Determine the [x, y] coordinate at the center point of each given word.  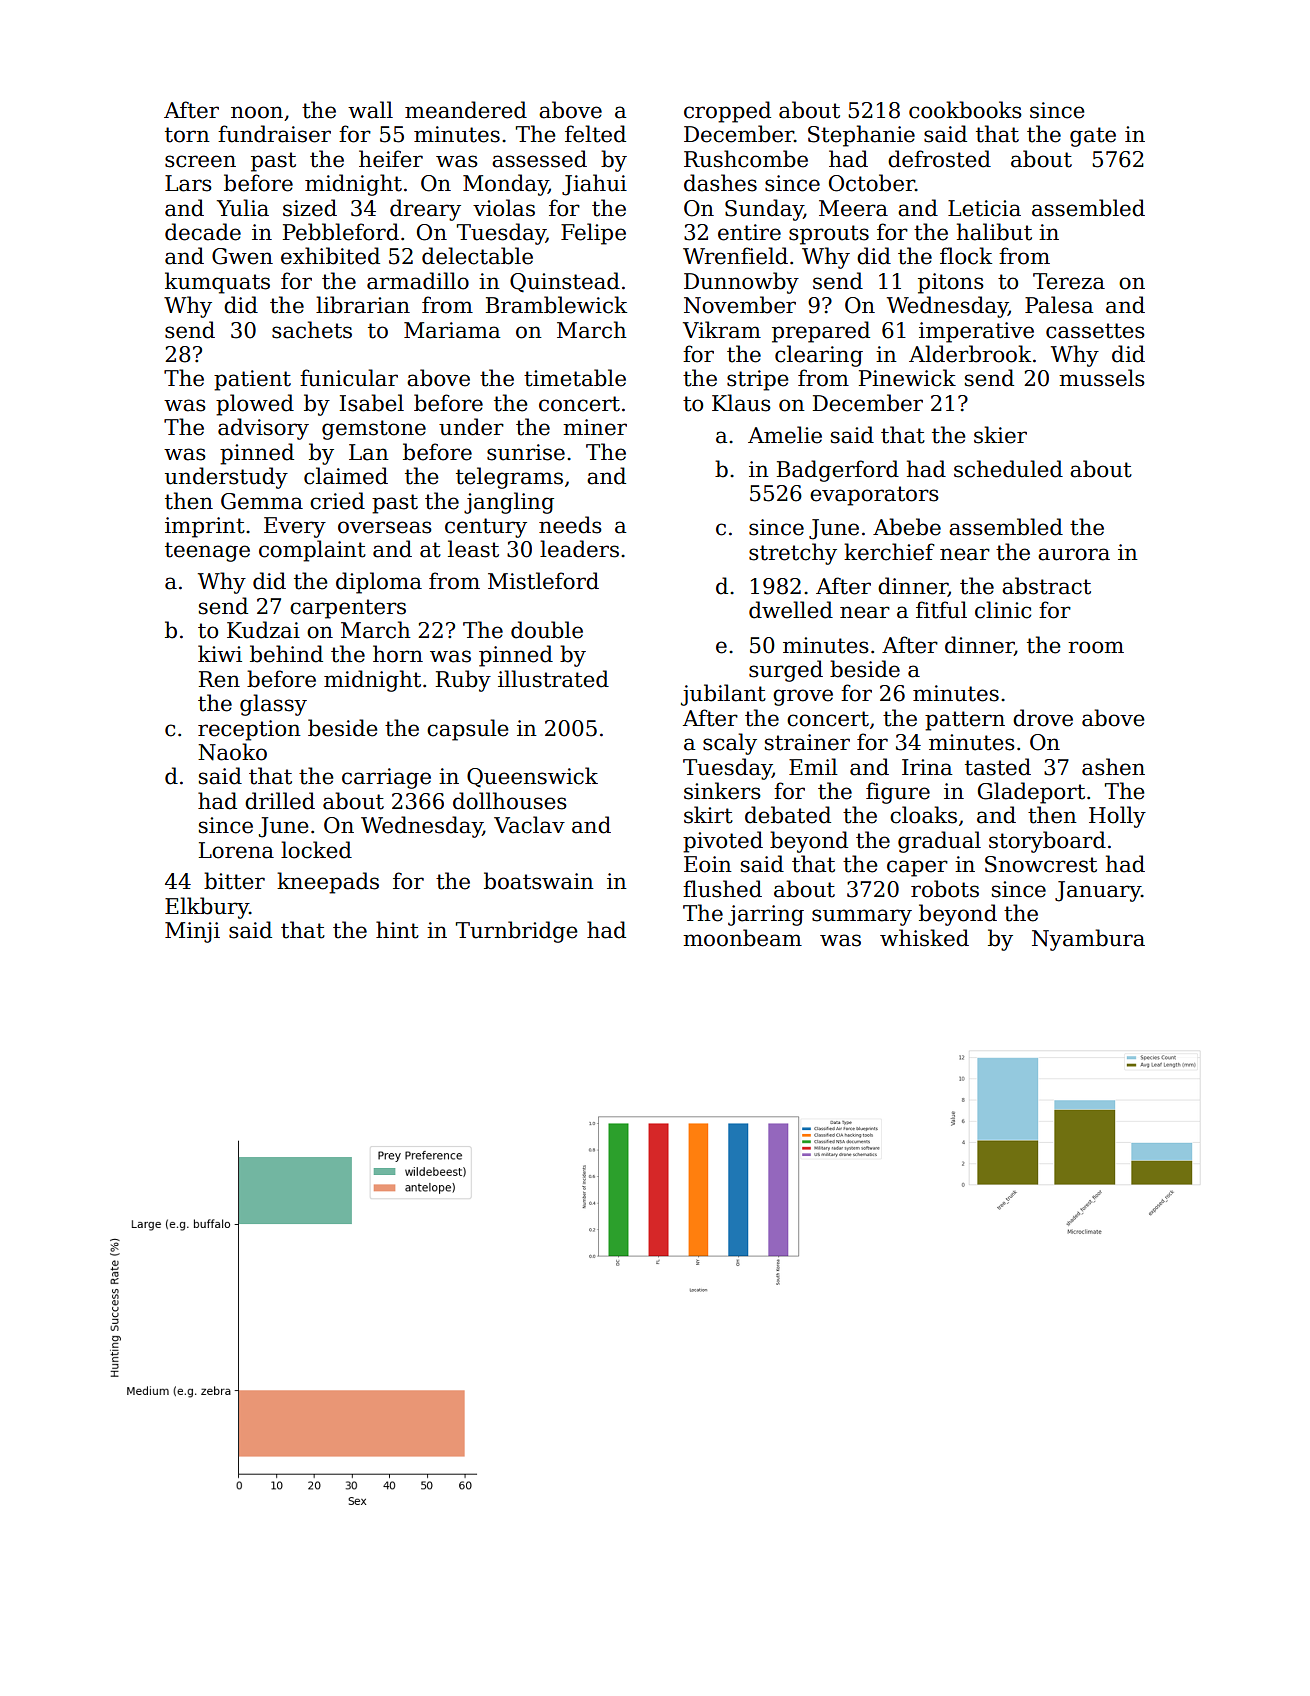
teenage [207, 552]
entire [749, 232]
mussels [1102, 378]
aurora [1074, 554]
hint [397, 930]
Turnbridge [517, 932]
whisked [924, 938]
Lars [188, 183]
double [547, 630]
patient [252, 380]
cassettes [1095, 331]
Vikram [722, 330]
